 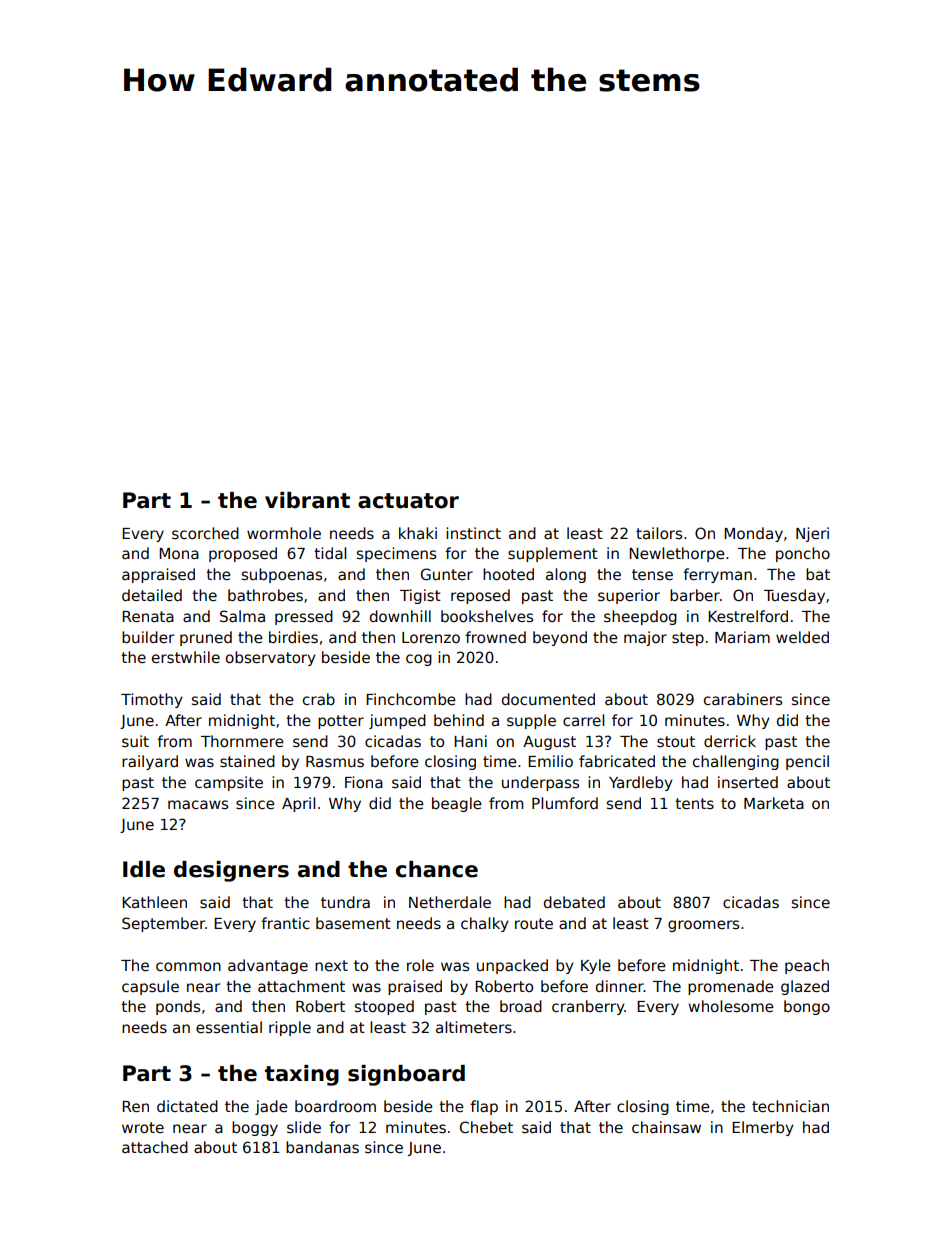 What do you see at coordinates (748, 616) in the page?
I see `Kestrelford` at bounding box center [748, 616].
